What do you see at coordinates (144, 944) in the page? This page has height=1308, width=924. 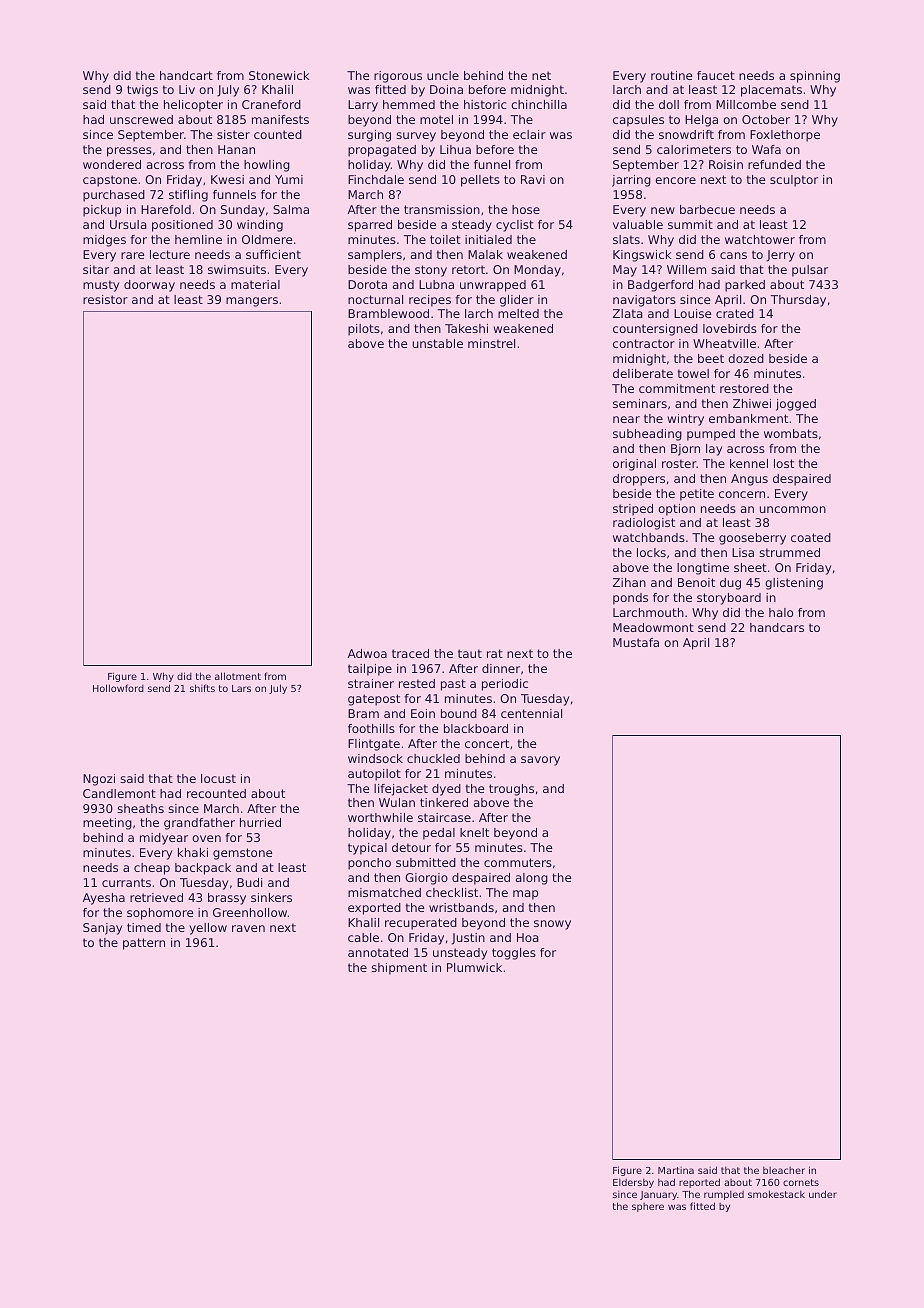 I see `pattern` at bounding box center [144, 944].
